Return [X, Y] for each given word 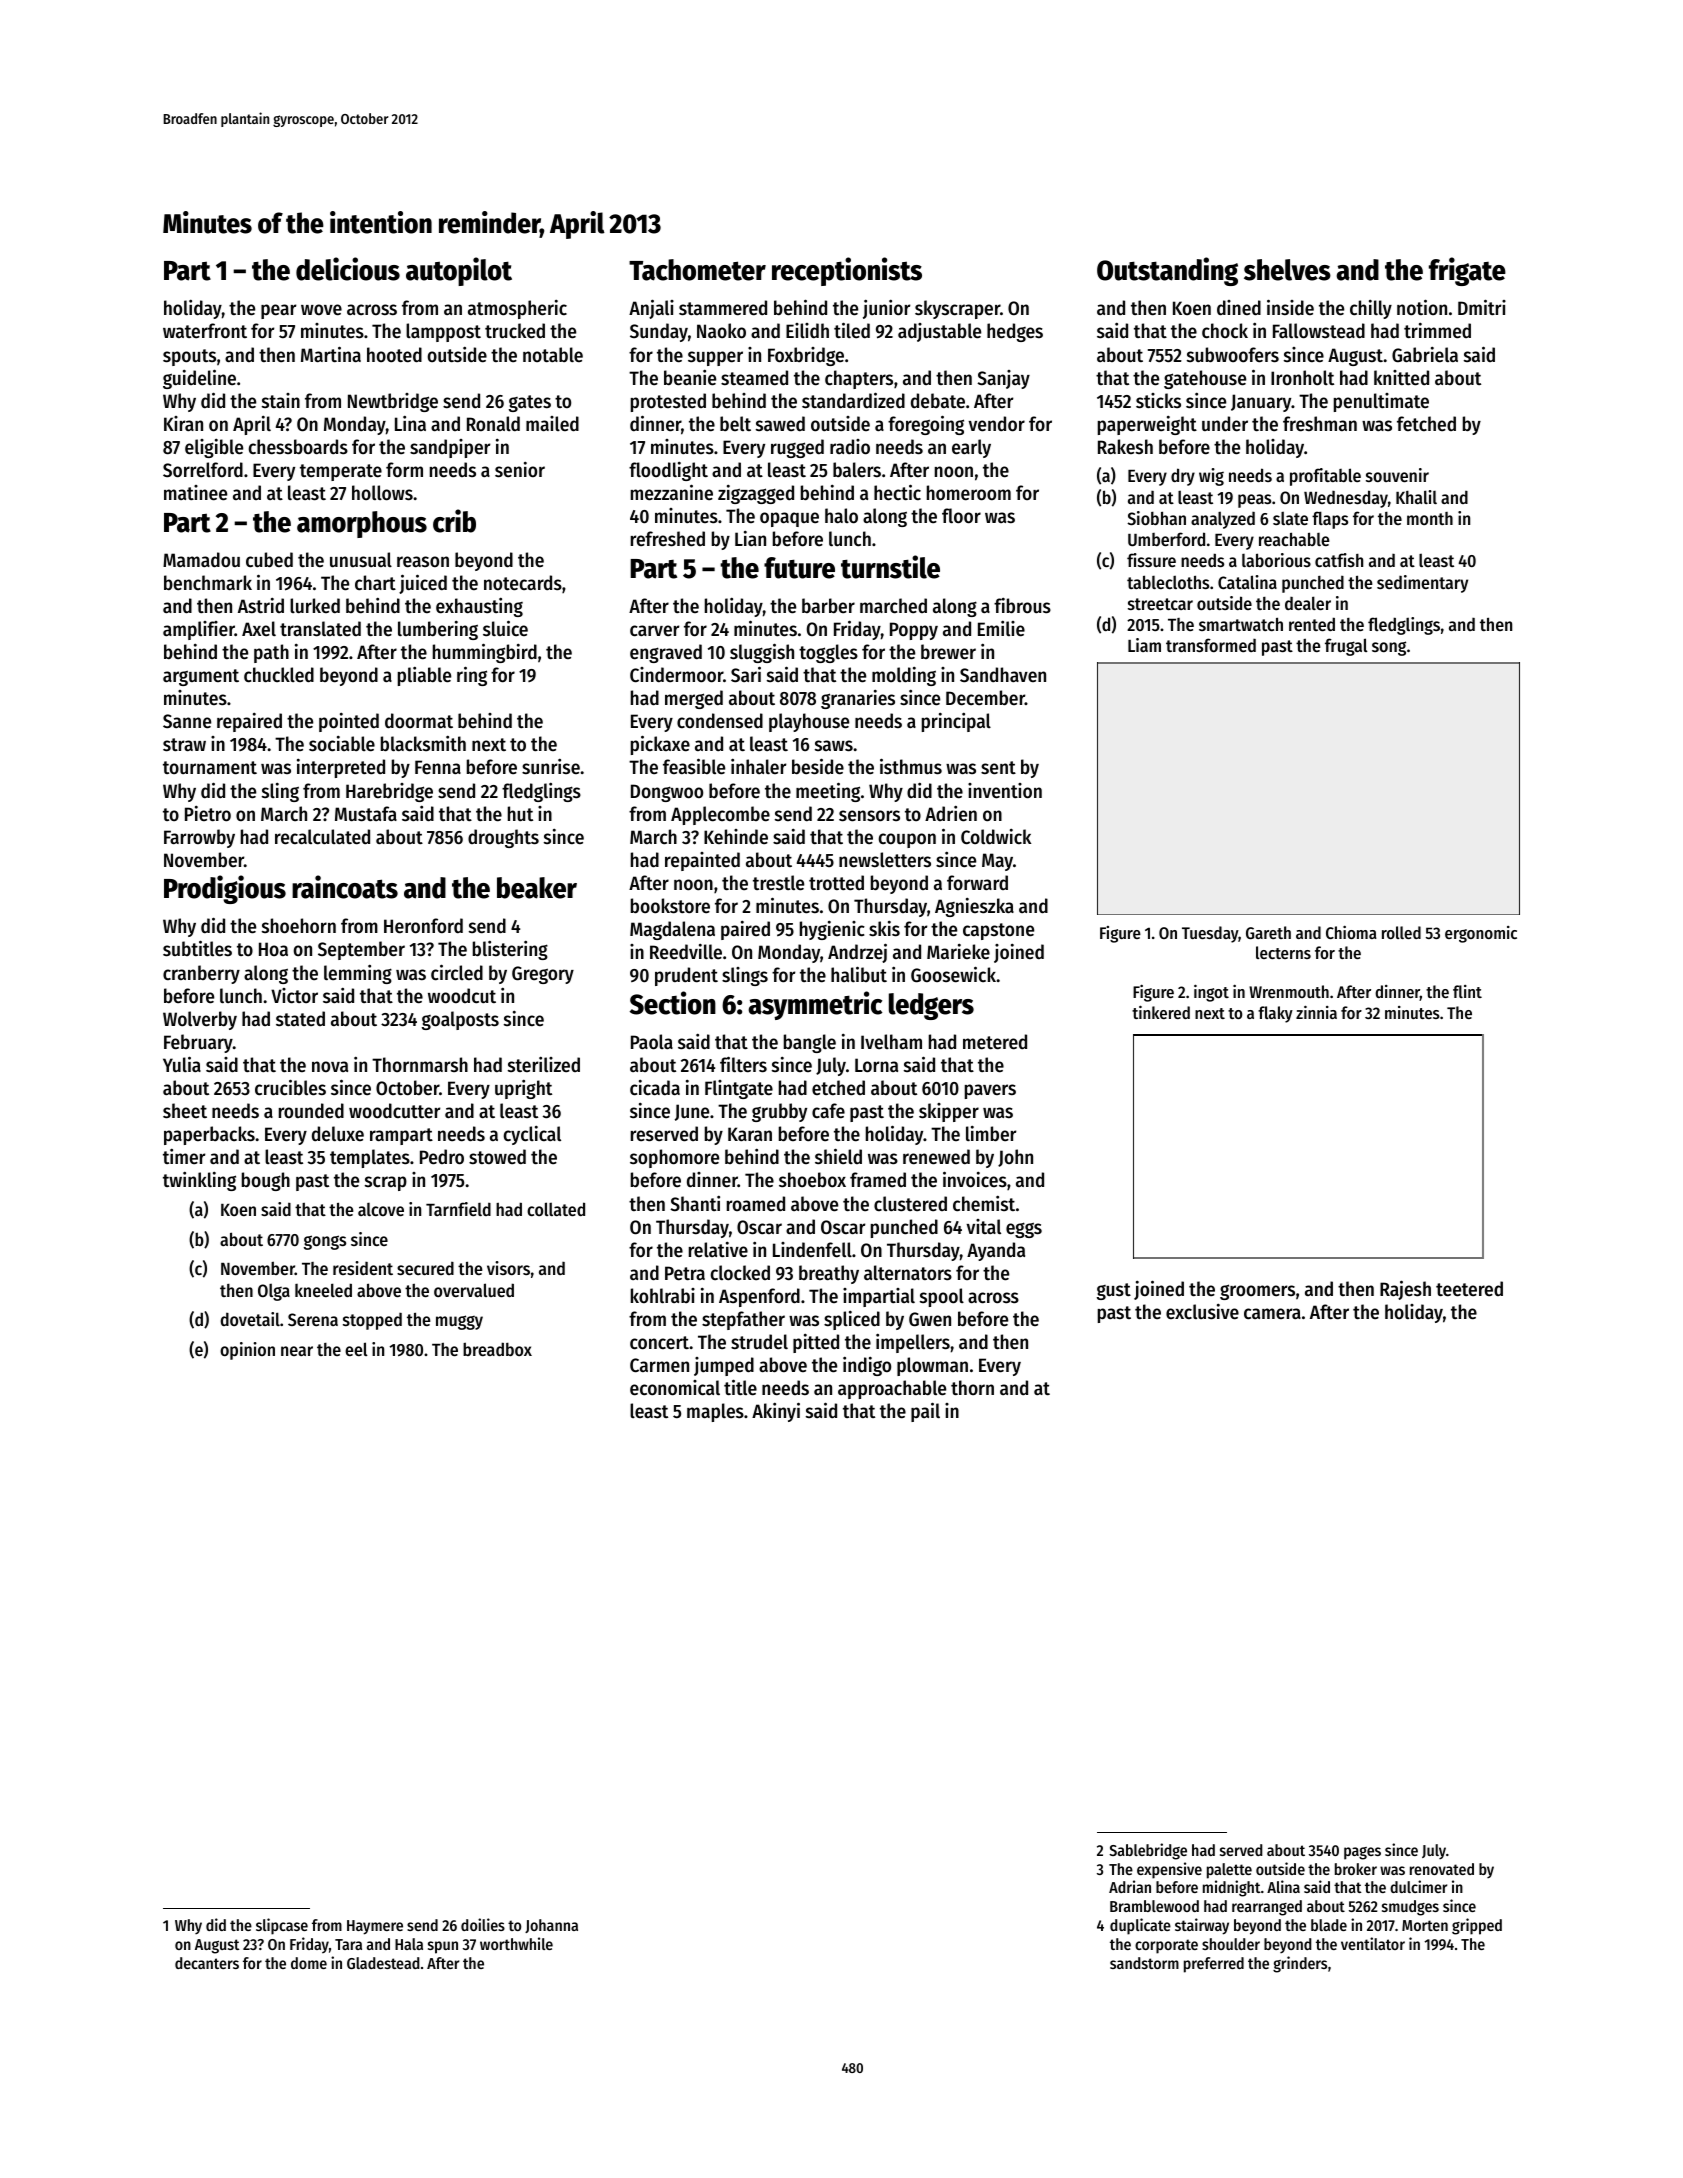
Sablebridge [1148, 1851]
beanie [690, 377]
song [1389, 648]
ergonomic [1481, 934]
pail [925, 1412]
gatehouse [1205, 379]
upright [523, 1089]
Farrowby [199, 838]
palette [1229, 1871]
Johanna [551, 1926]
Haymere [375, 1927]
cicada [655, 1088]
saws [834, 746]
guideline [199, 379]
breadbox [497, 1349]
